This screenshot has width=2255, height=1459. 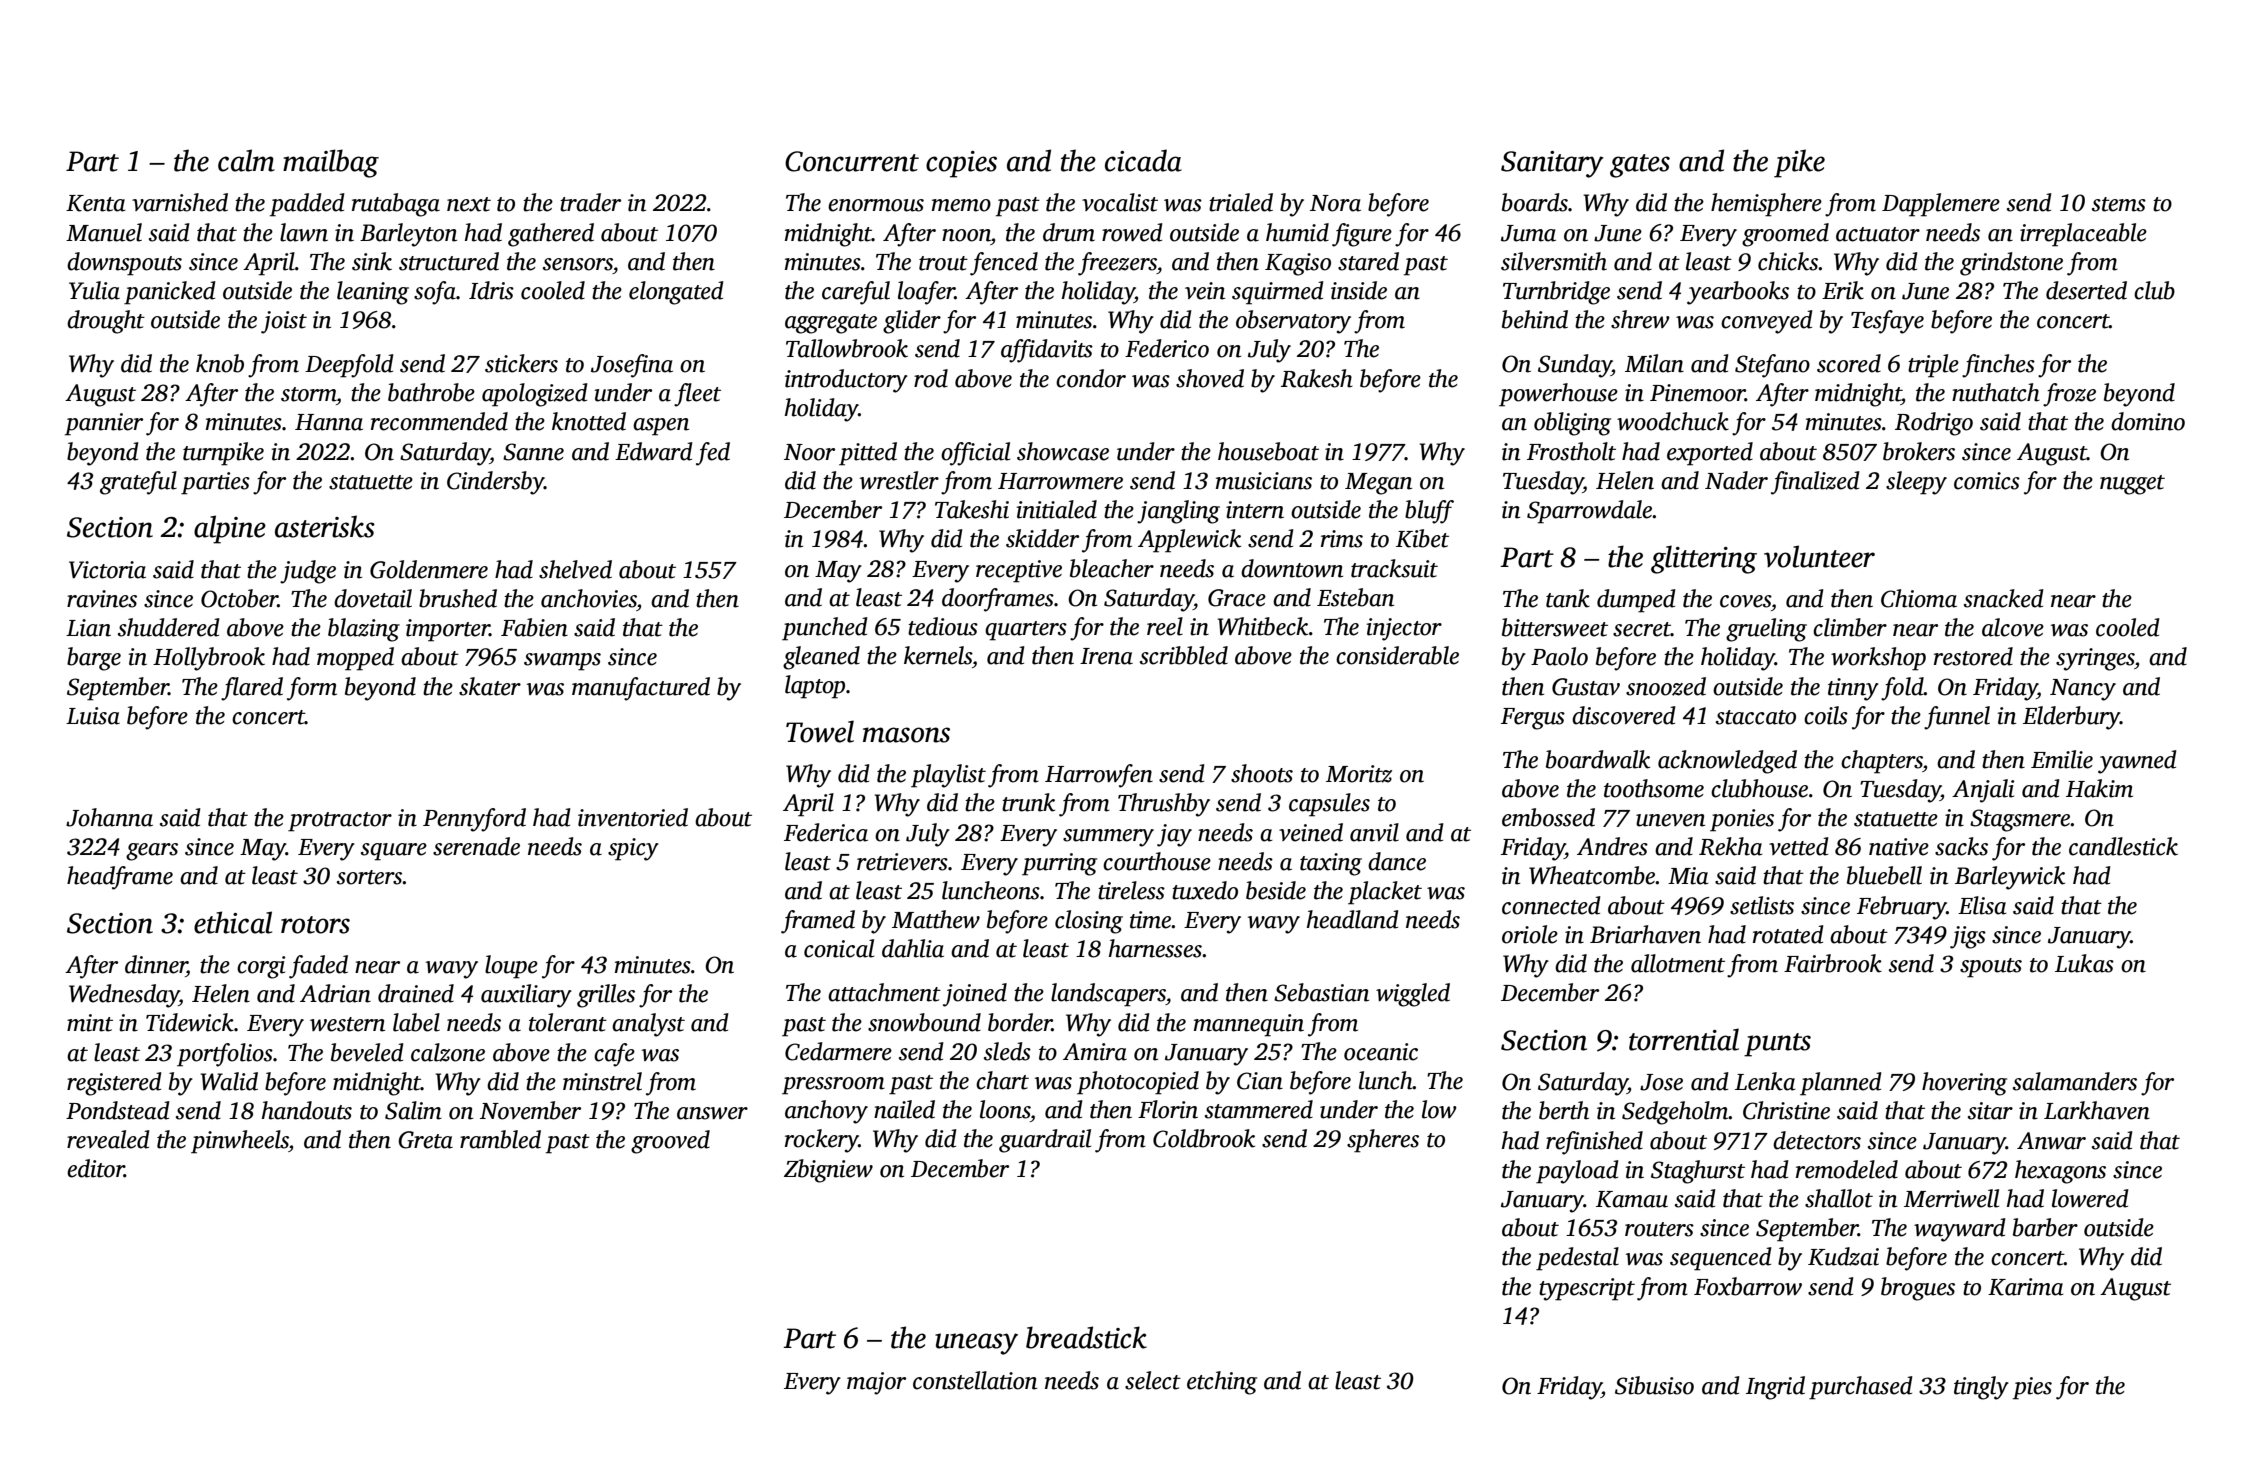 I want to click on snacked, so click(x=2004, y=598).
